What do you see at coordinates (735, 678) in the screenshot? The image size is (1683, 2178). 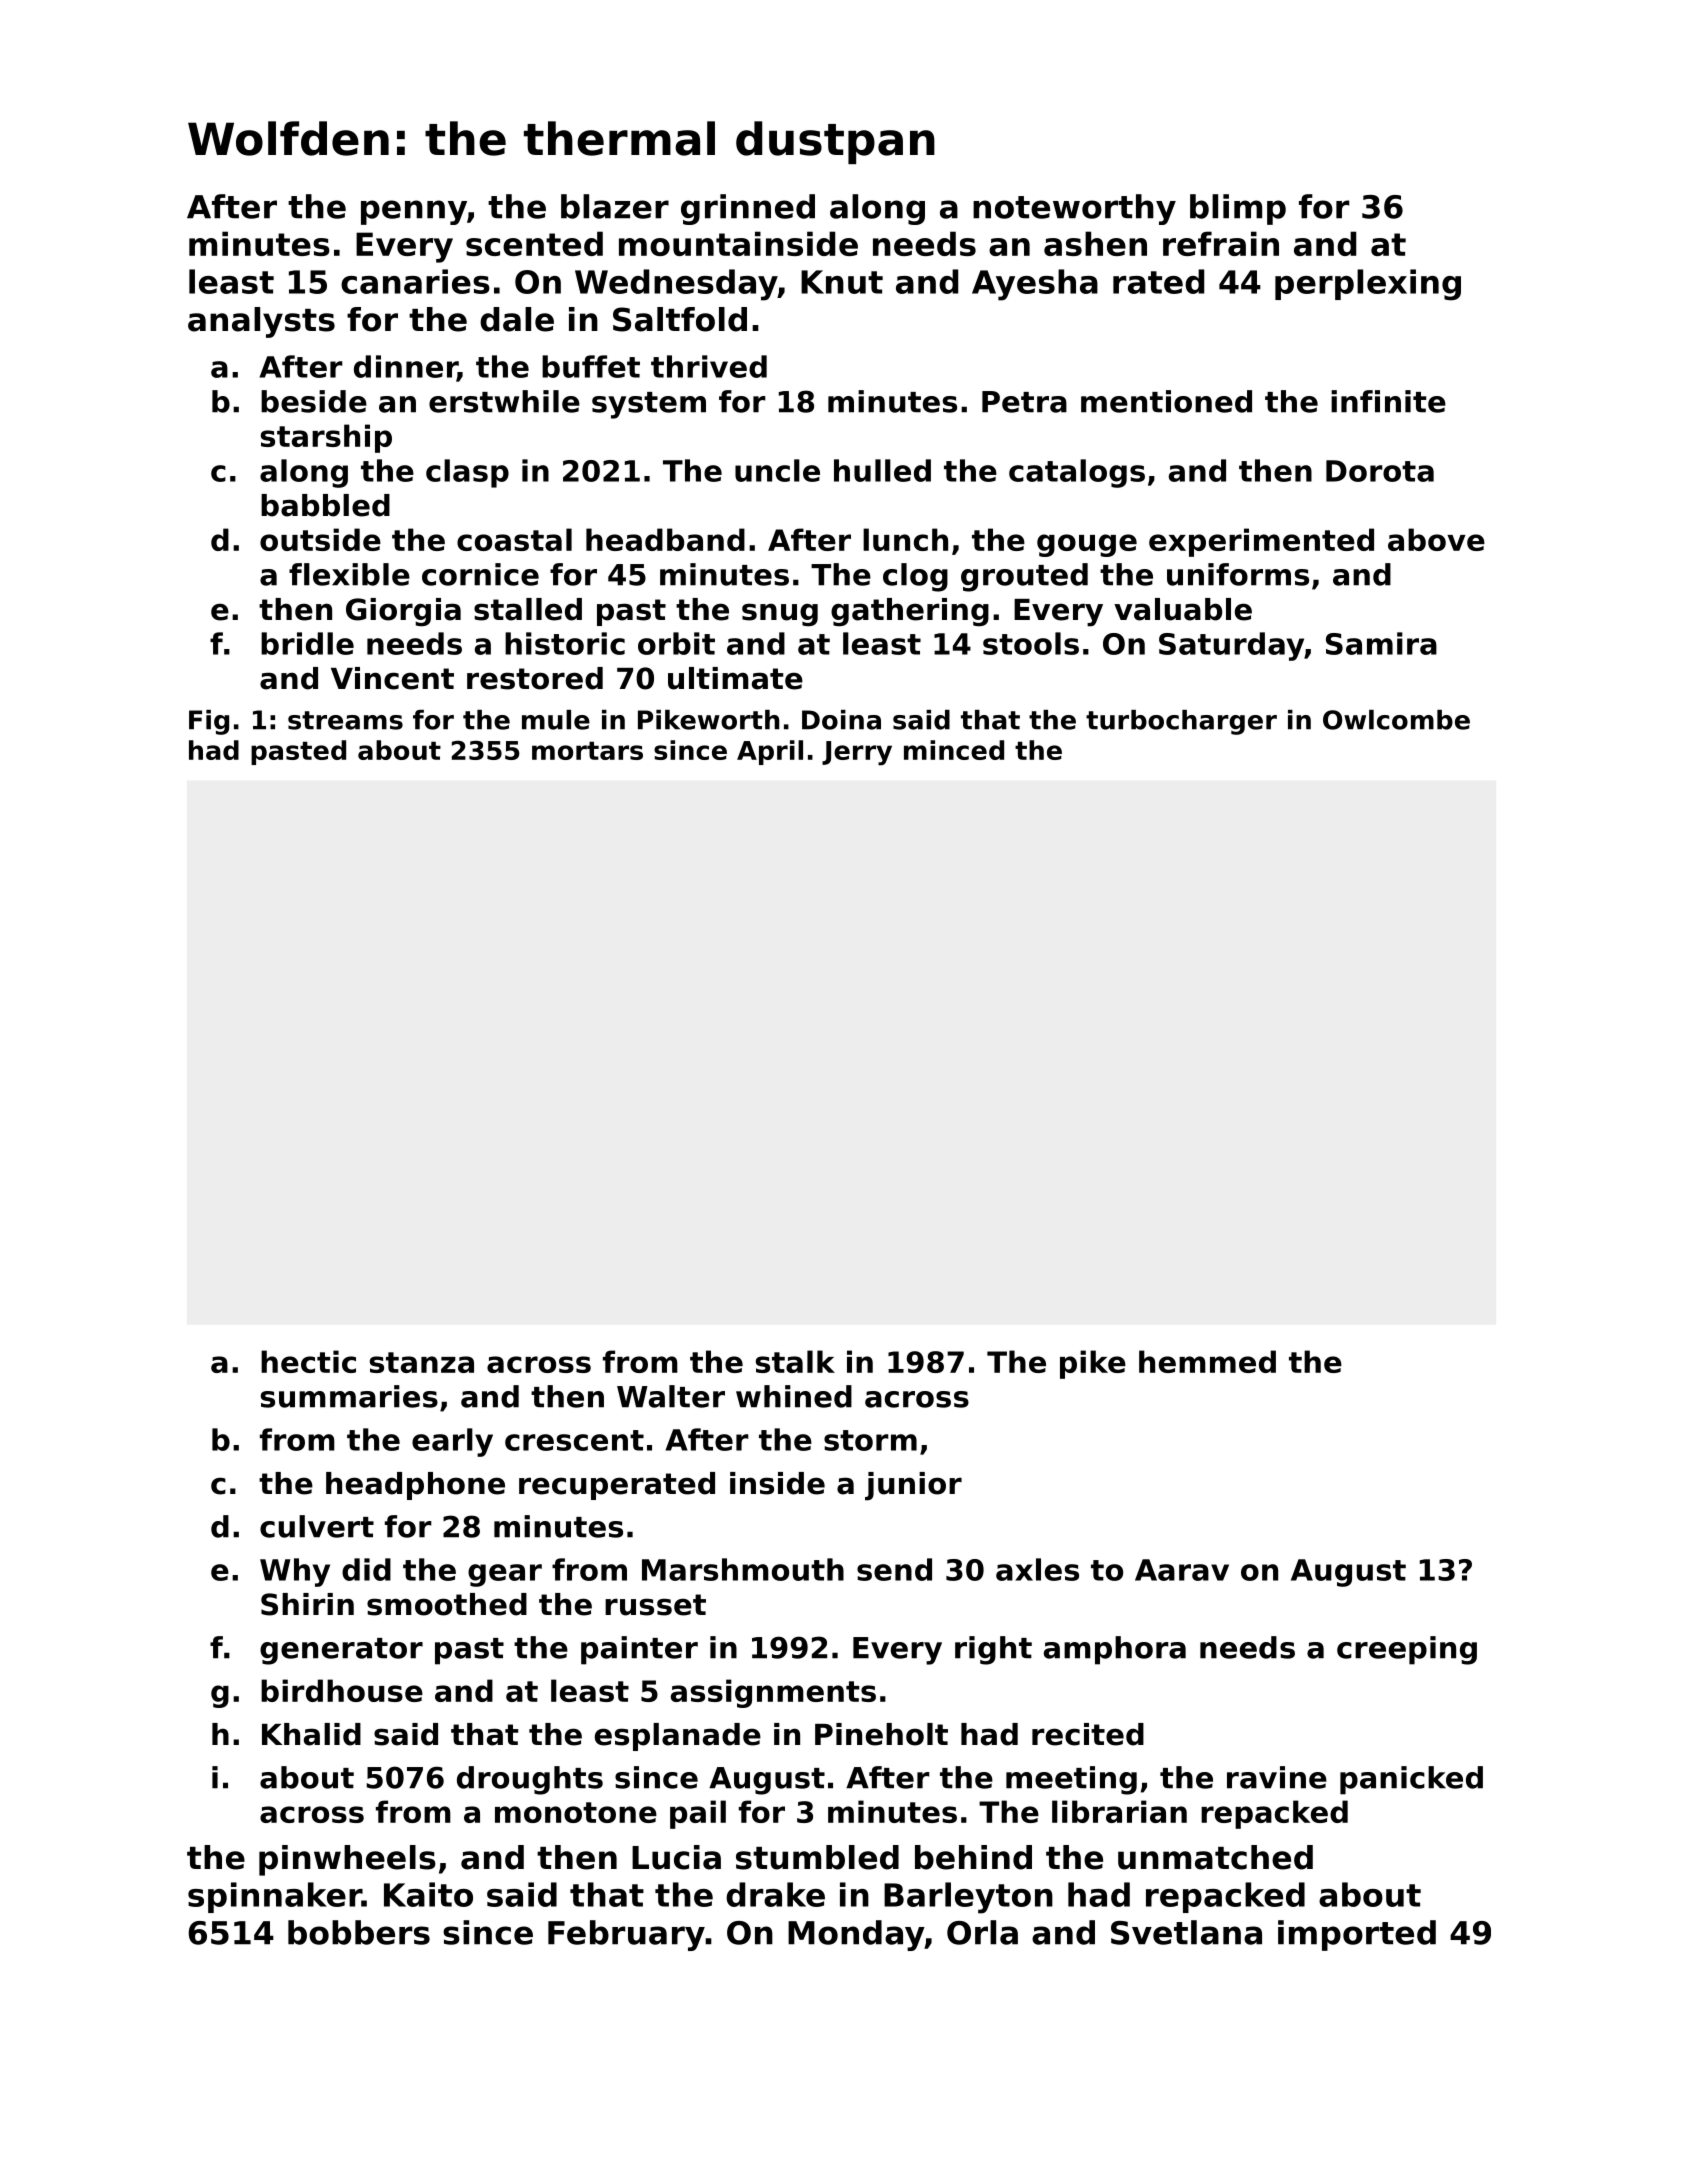 I see `ultimate` at bounding box center [735, 678].
